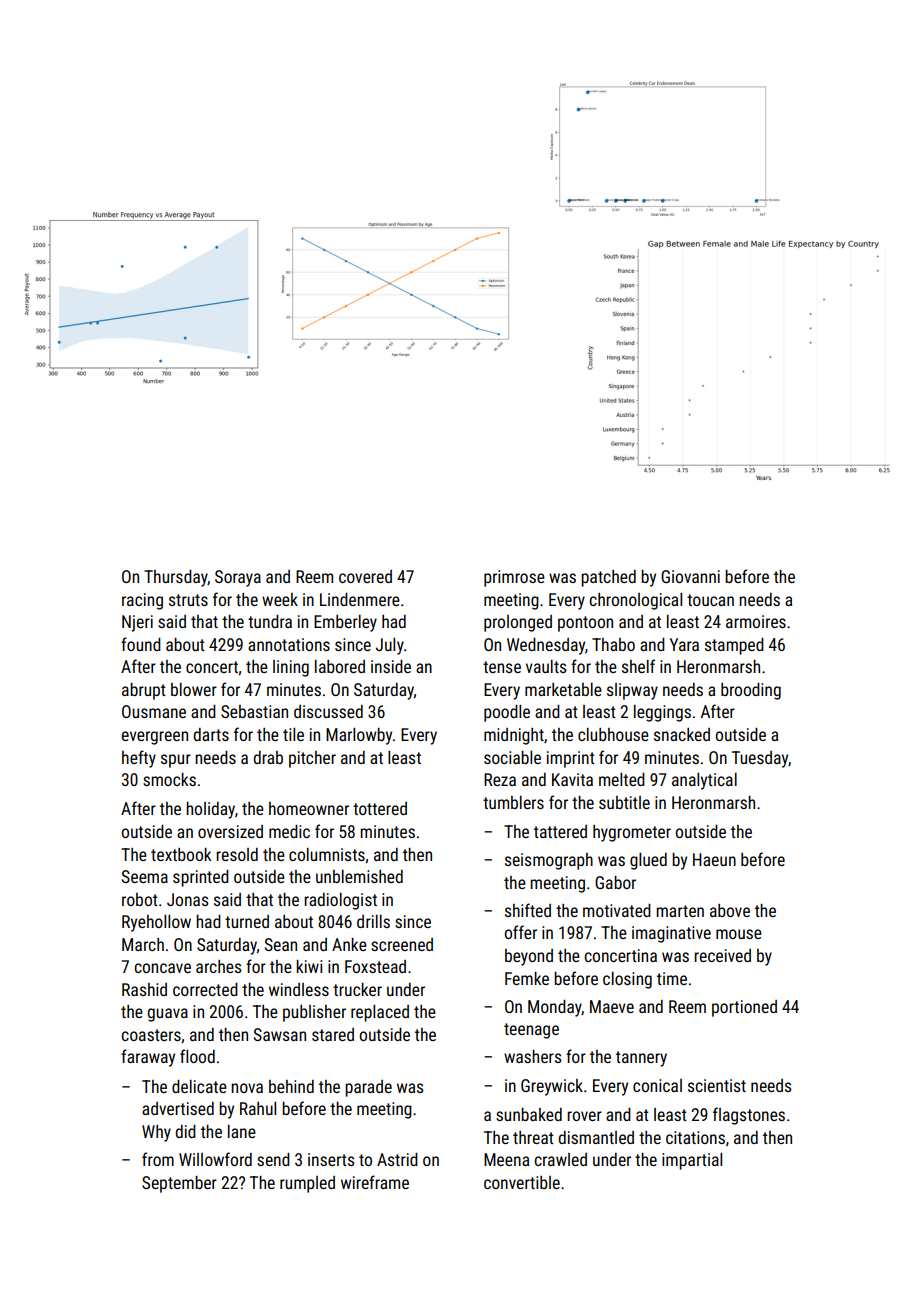 This page has width=924, height=1311. I want to click on rumpled, so click(307, 1184).
